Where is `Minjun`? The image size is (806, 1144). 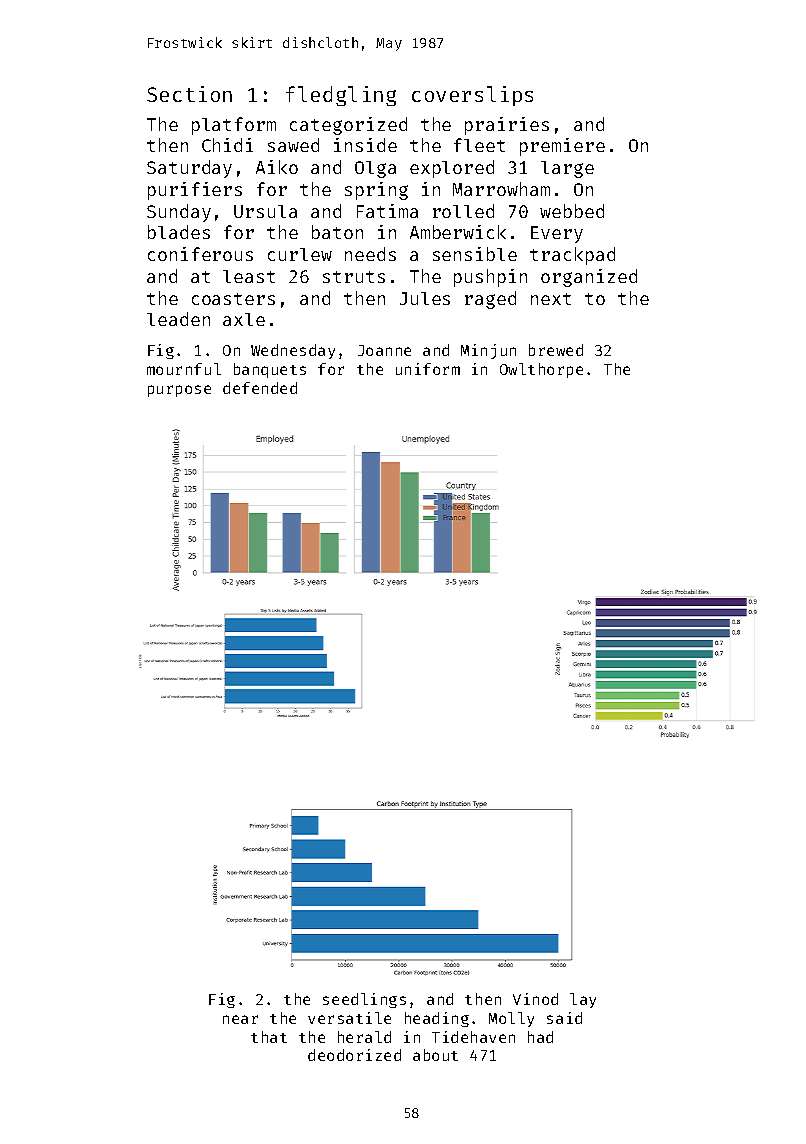 Minjun is located at coordinates (488, 351).
